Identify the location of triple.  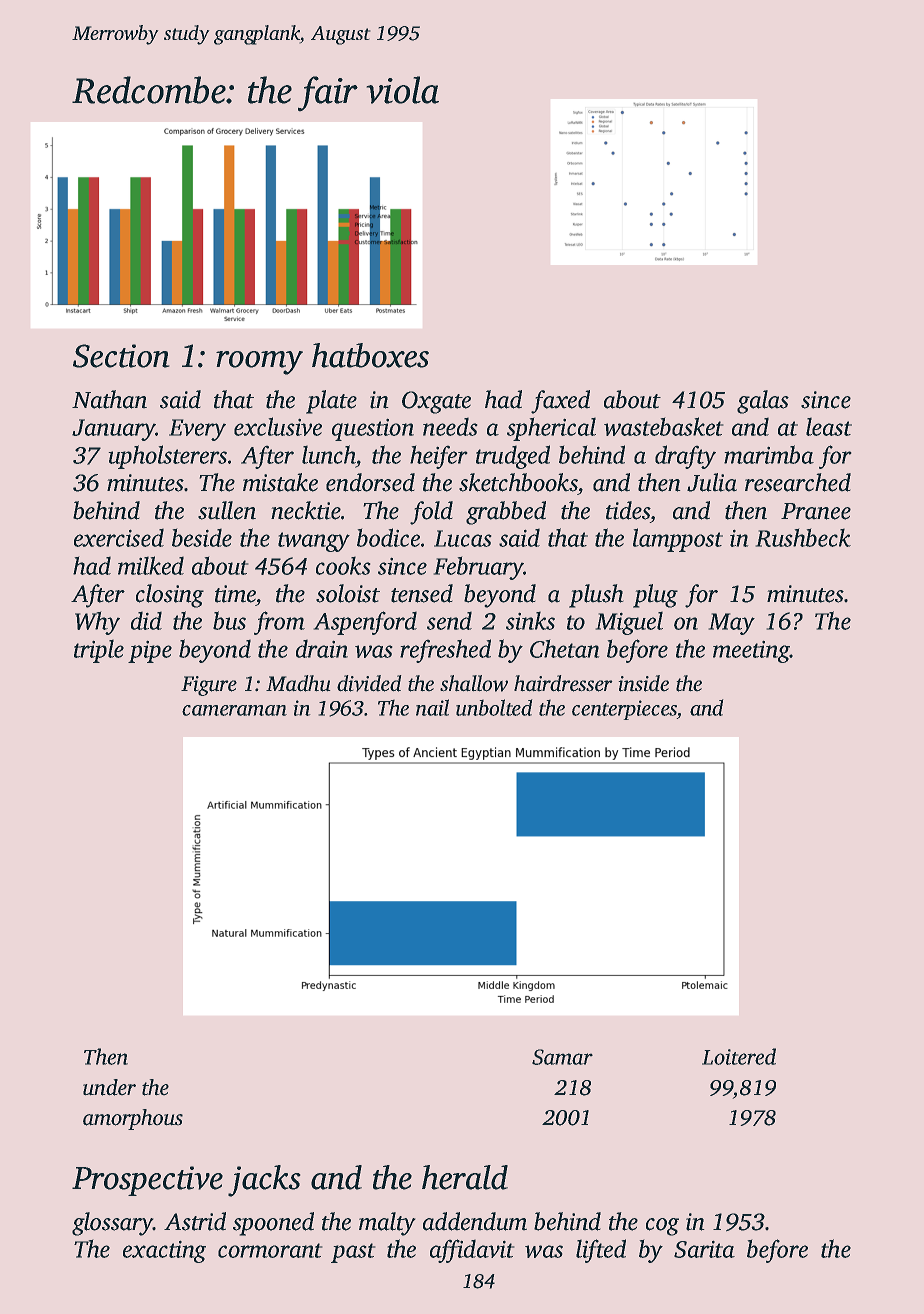
(99, 651).
